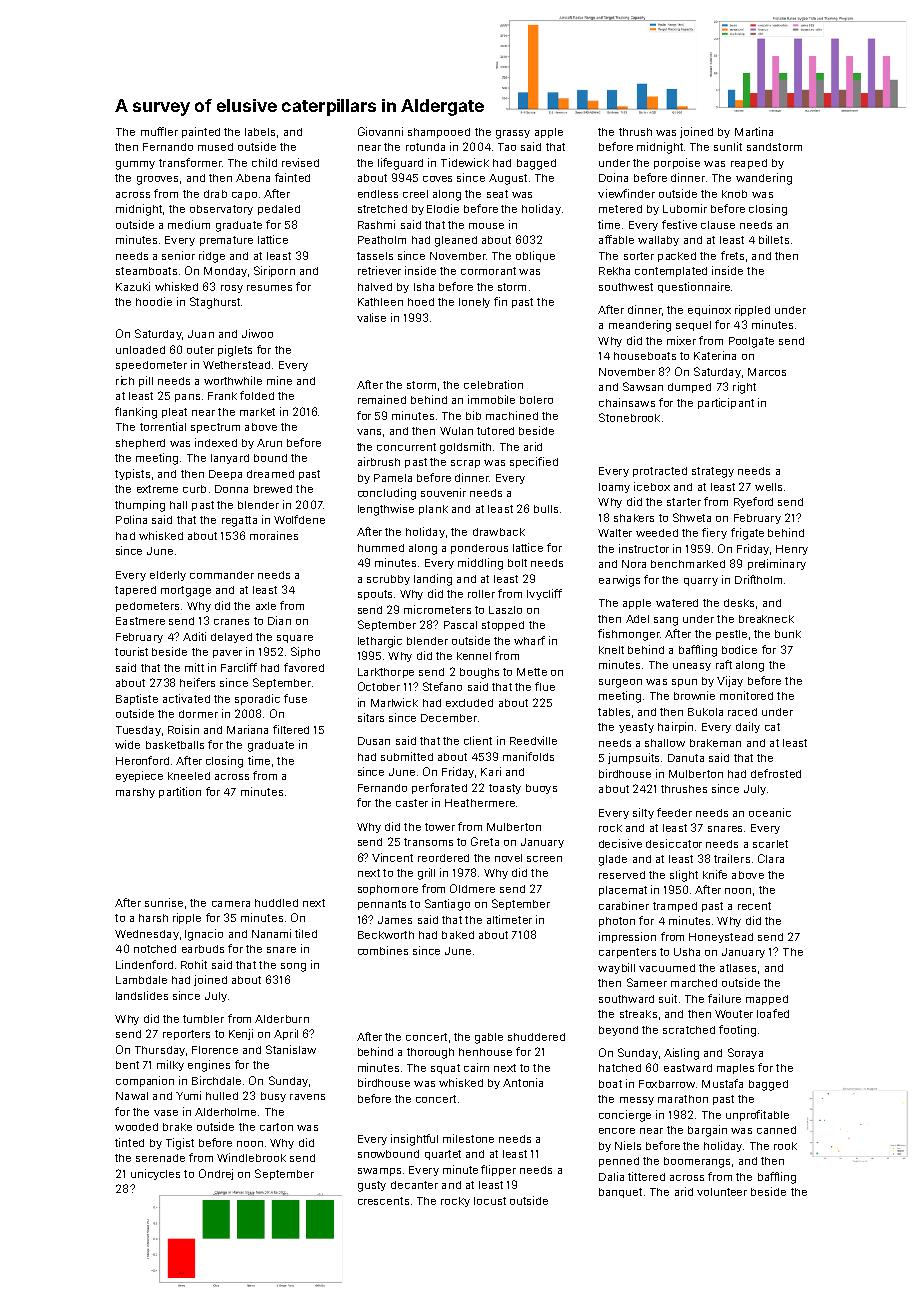 This screenshot has height=1308, width=924. I want to click on partition, so click(180, 792).
